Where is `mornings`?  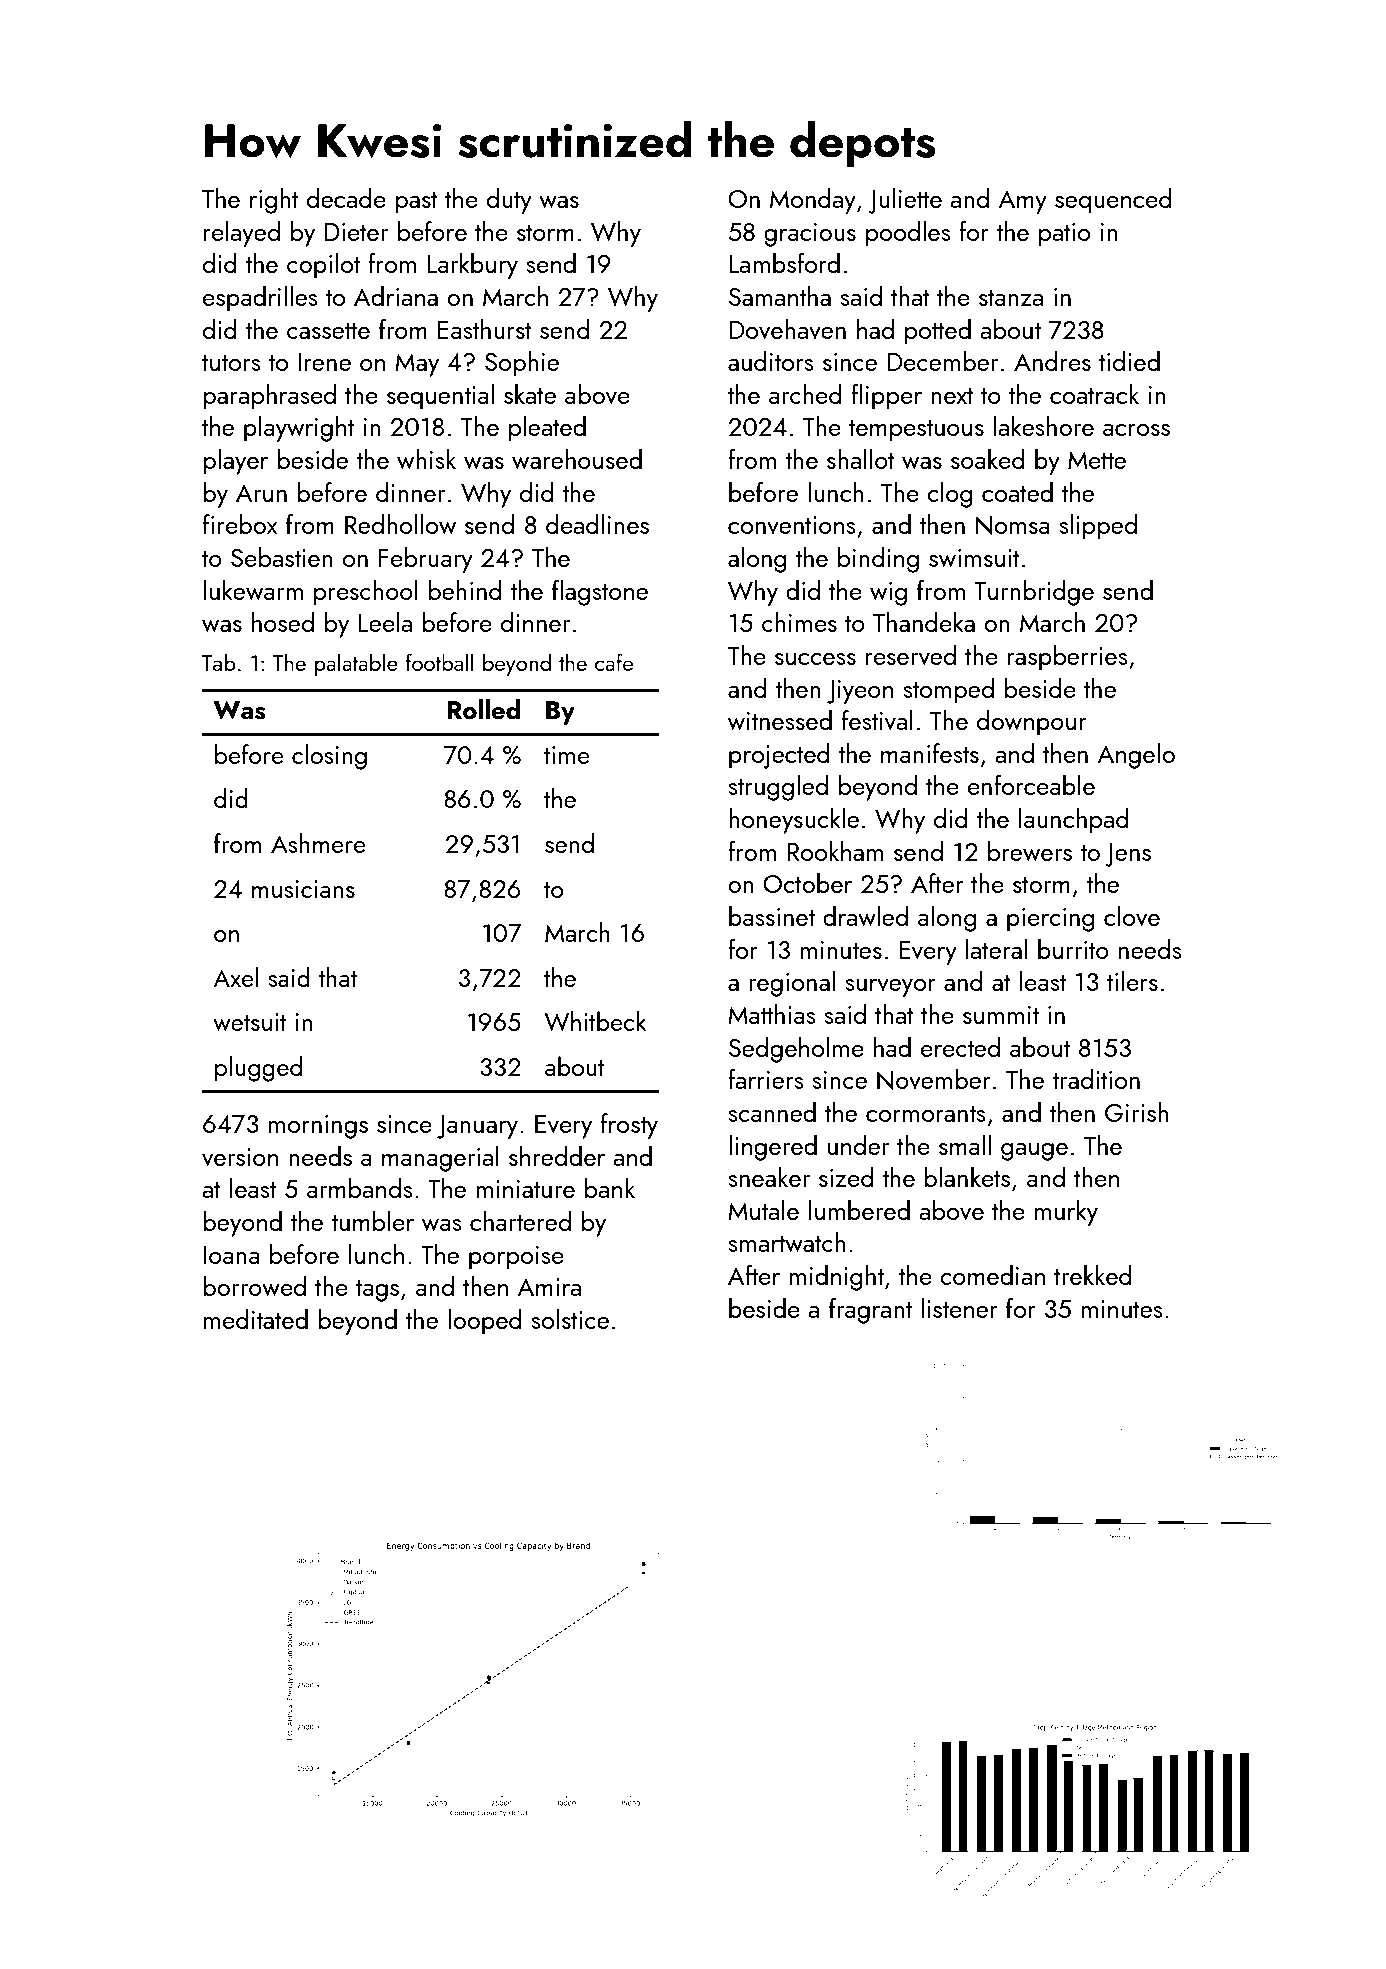 mornings is located at coordinates (318, 1127).
